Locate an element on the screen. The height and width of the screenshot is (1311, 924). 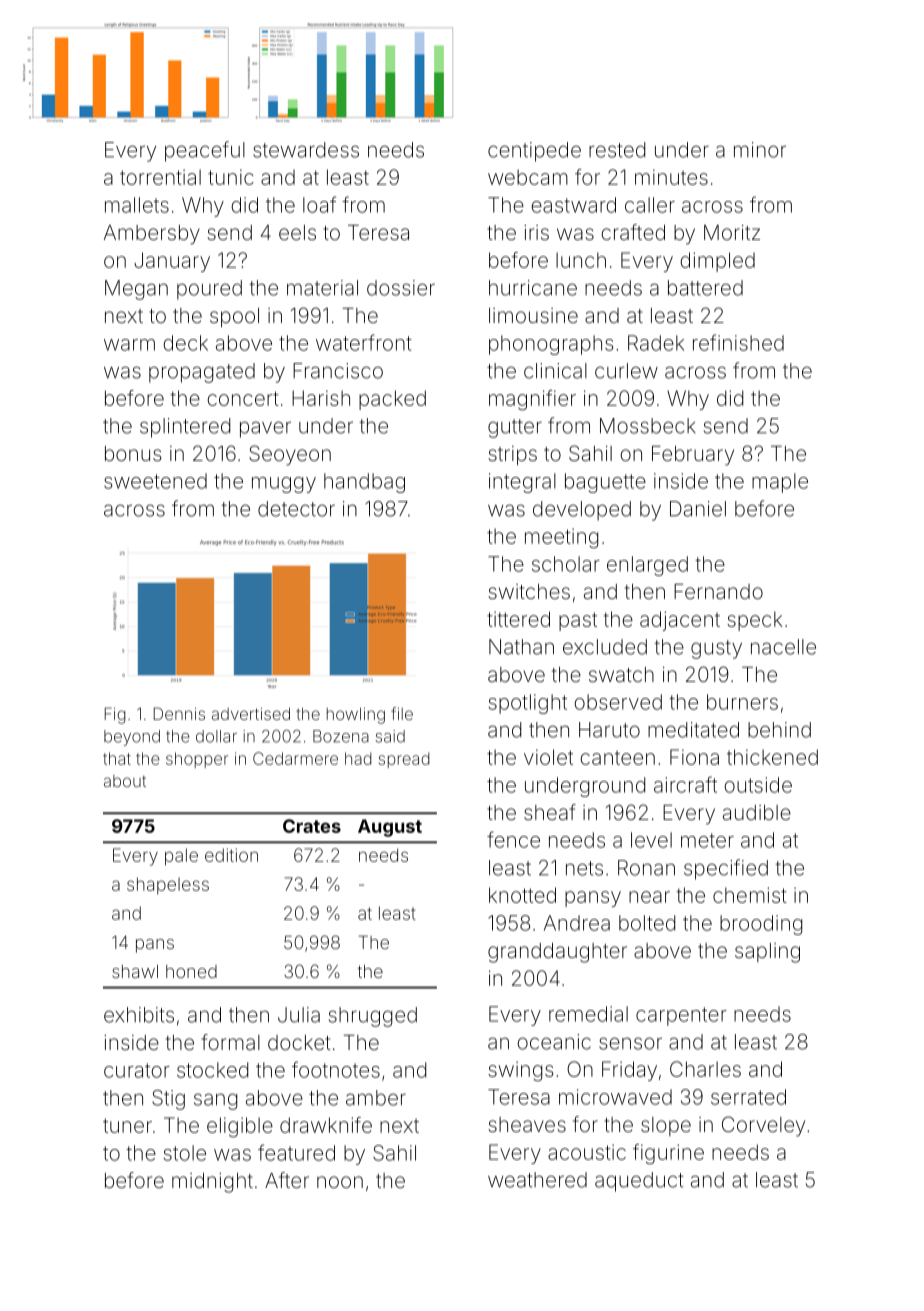
carpenter is located at coordinates (681, 1016).
